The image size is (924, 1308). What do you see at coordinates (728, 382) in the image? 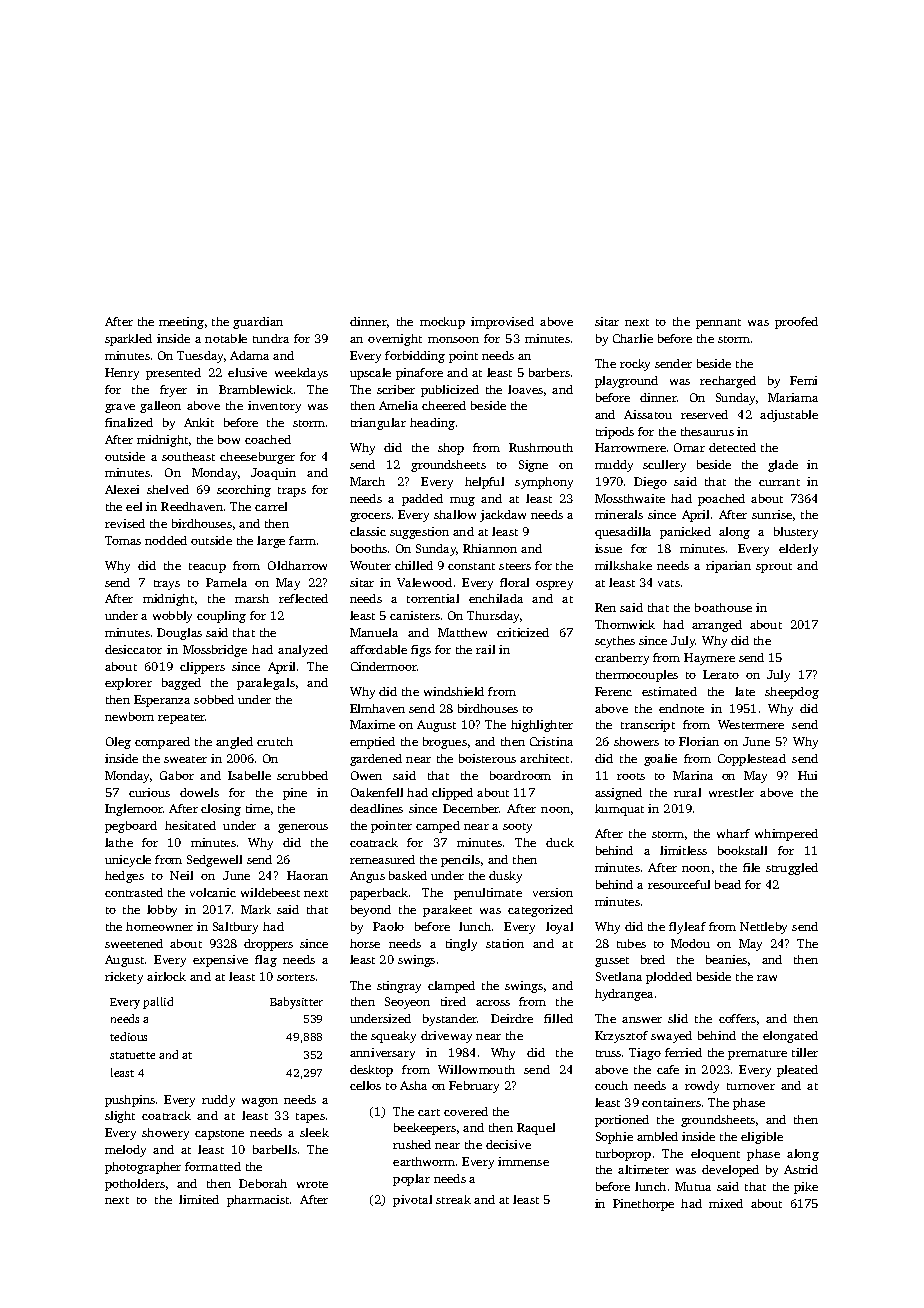
I see `recharged` at bounding box center [728, 382].
